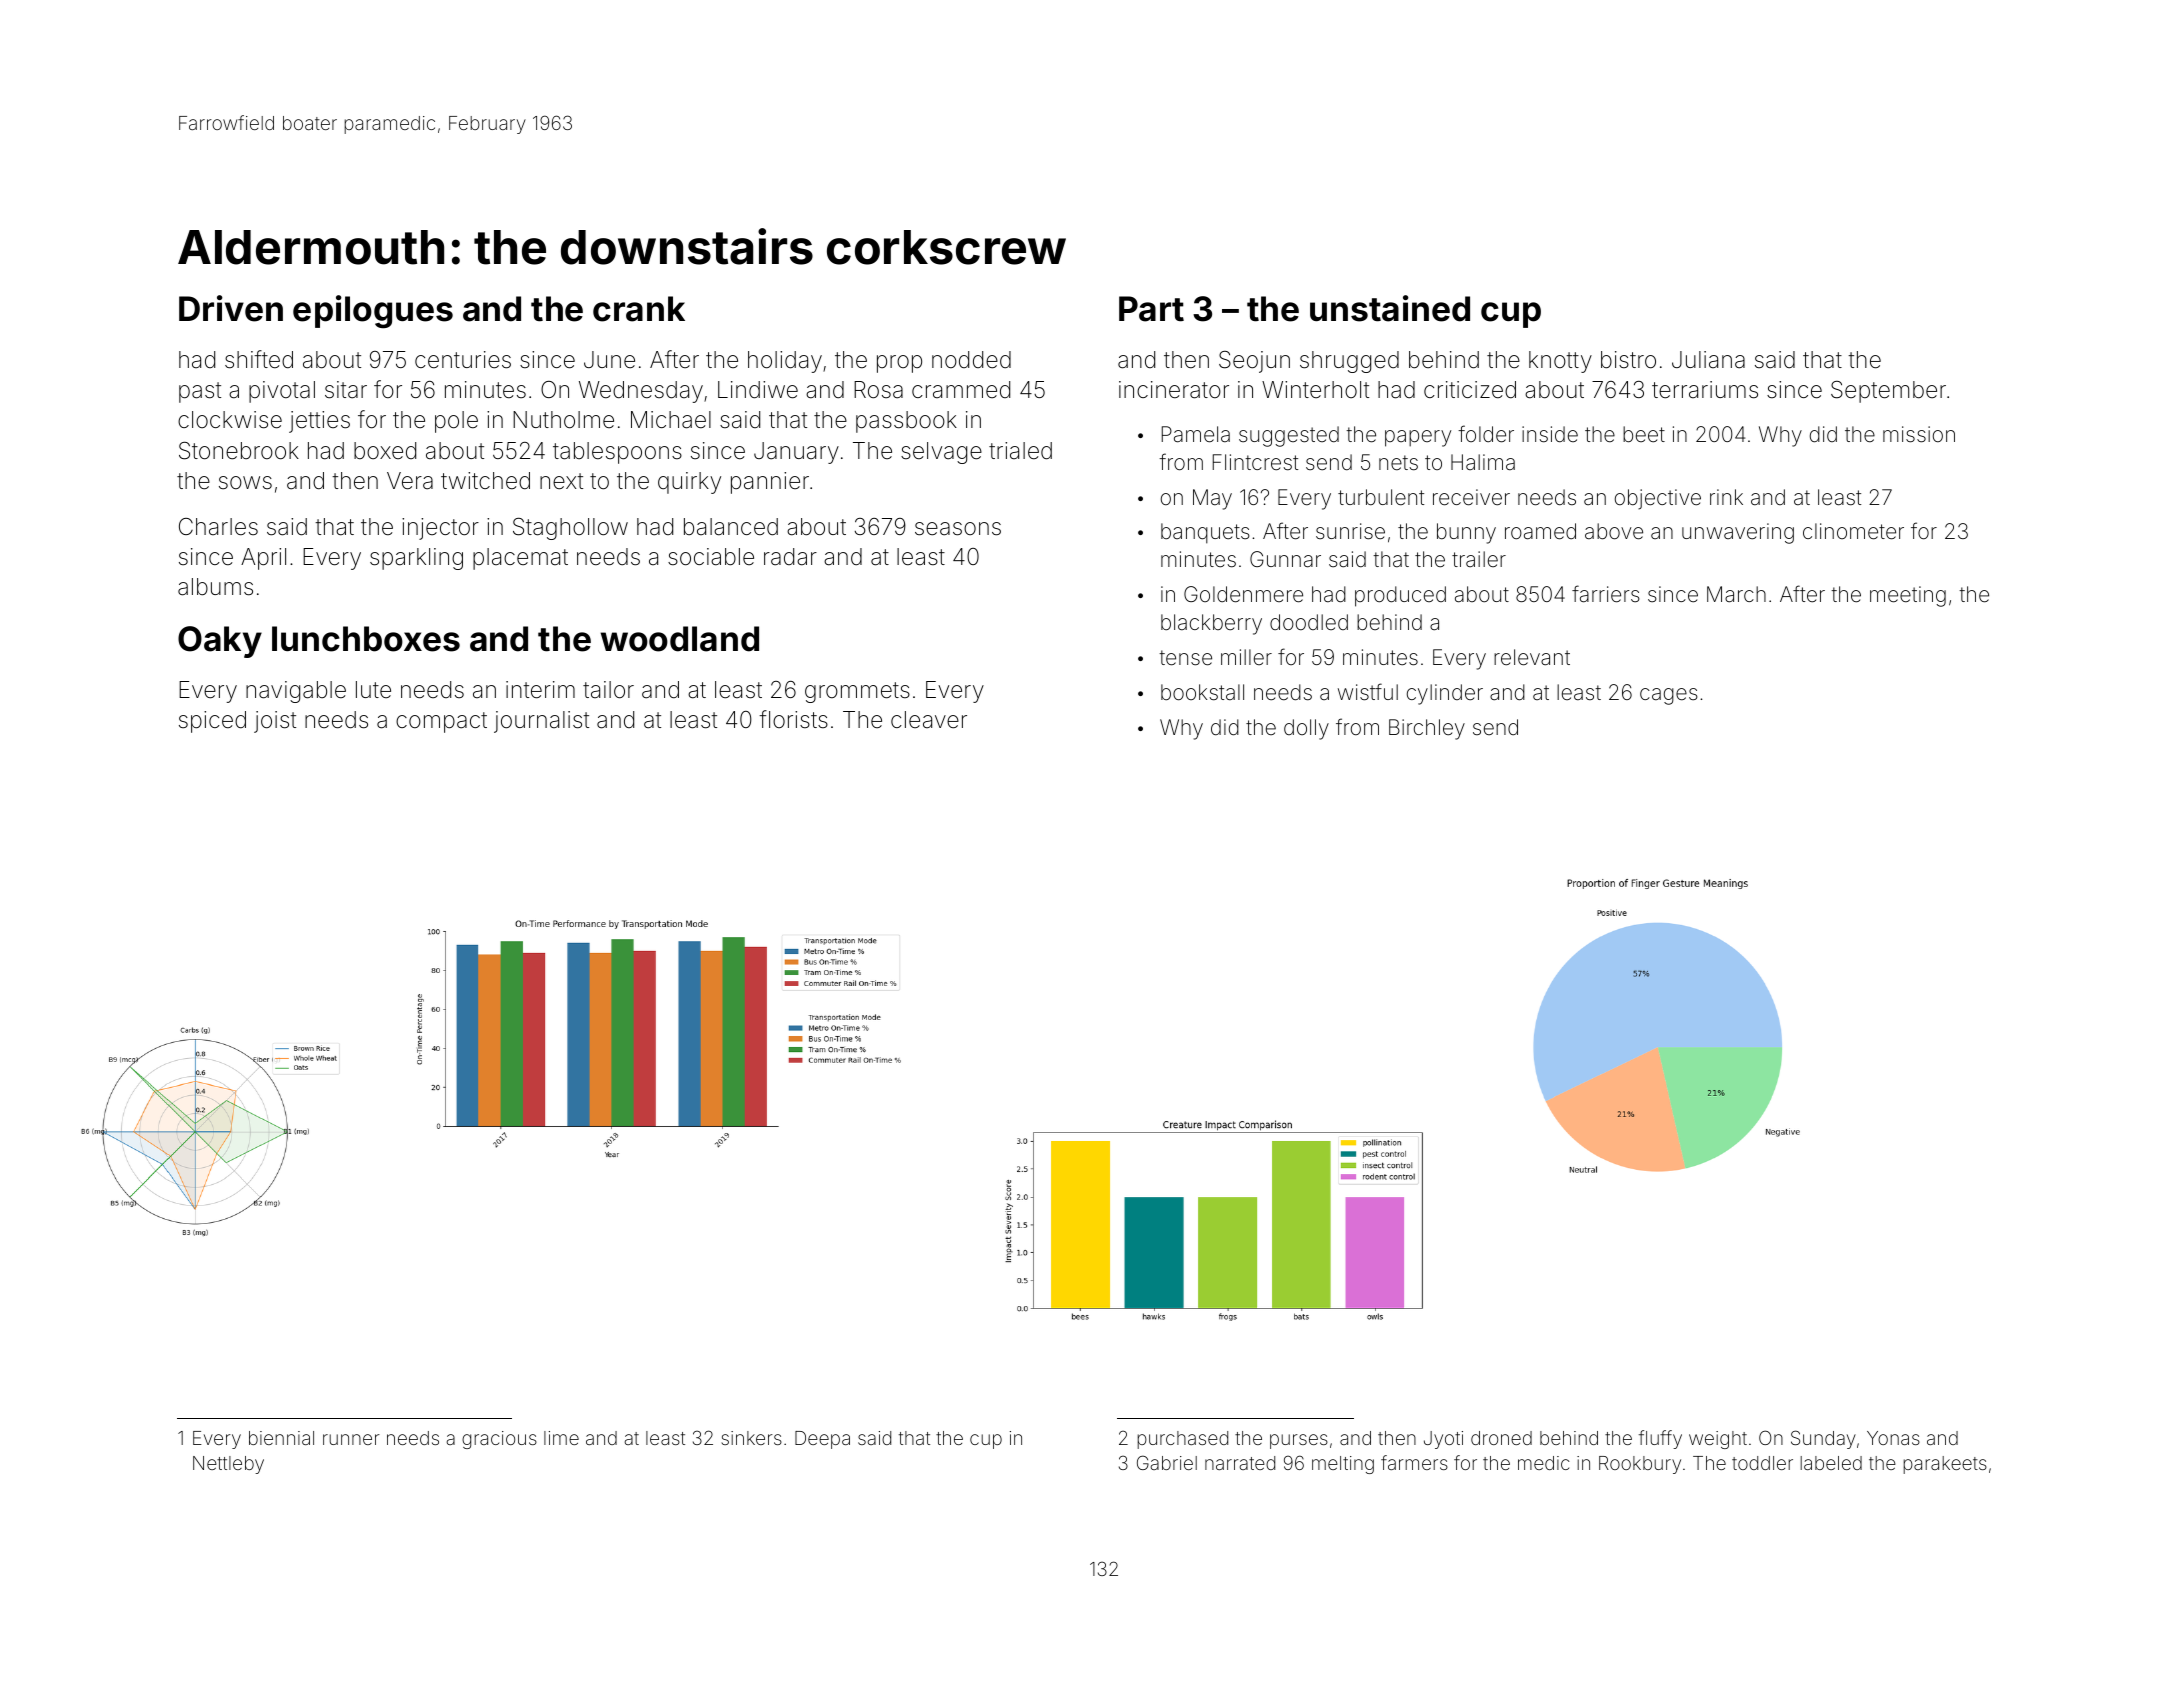  I want to click on Part, so click(1151, 309).
